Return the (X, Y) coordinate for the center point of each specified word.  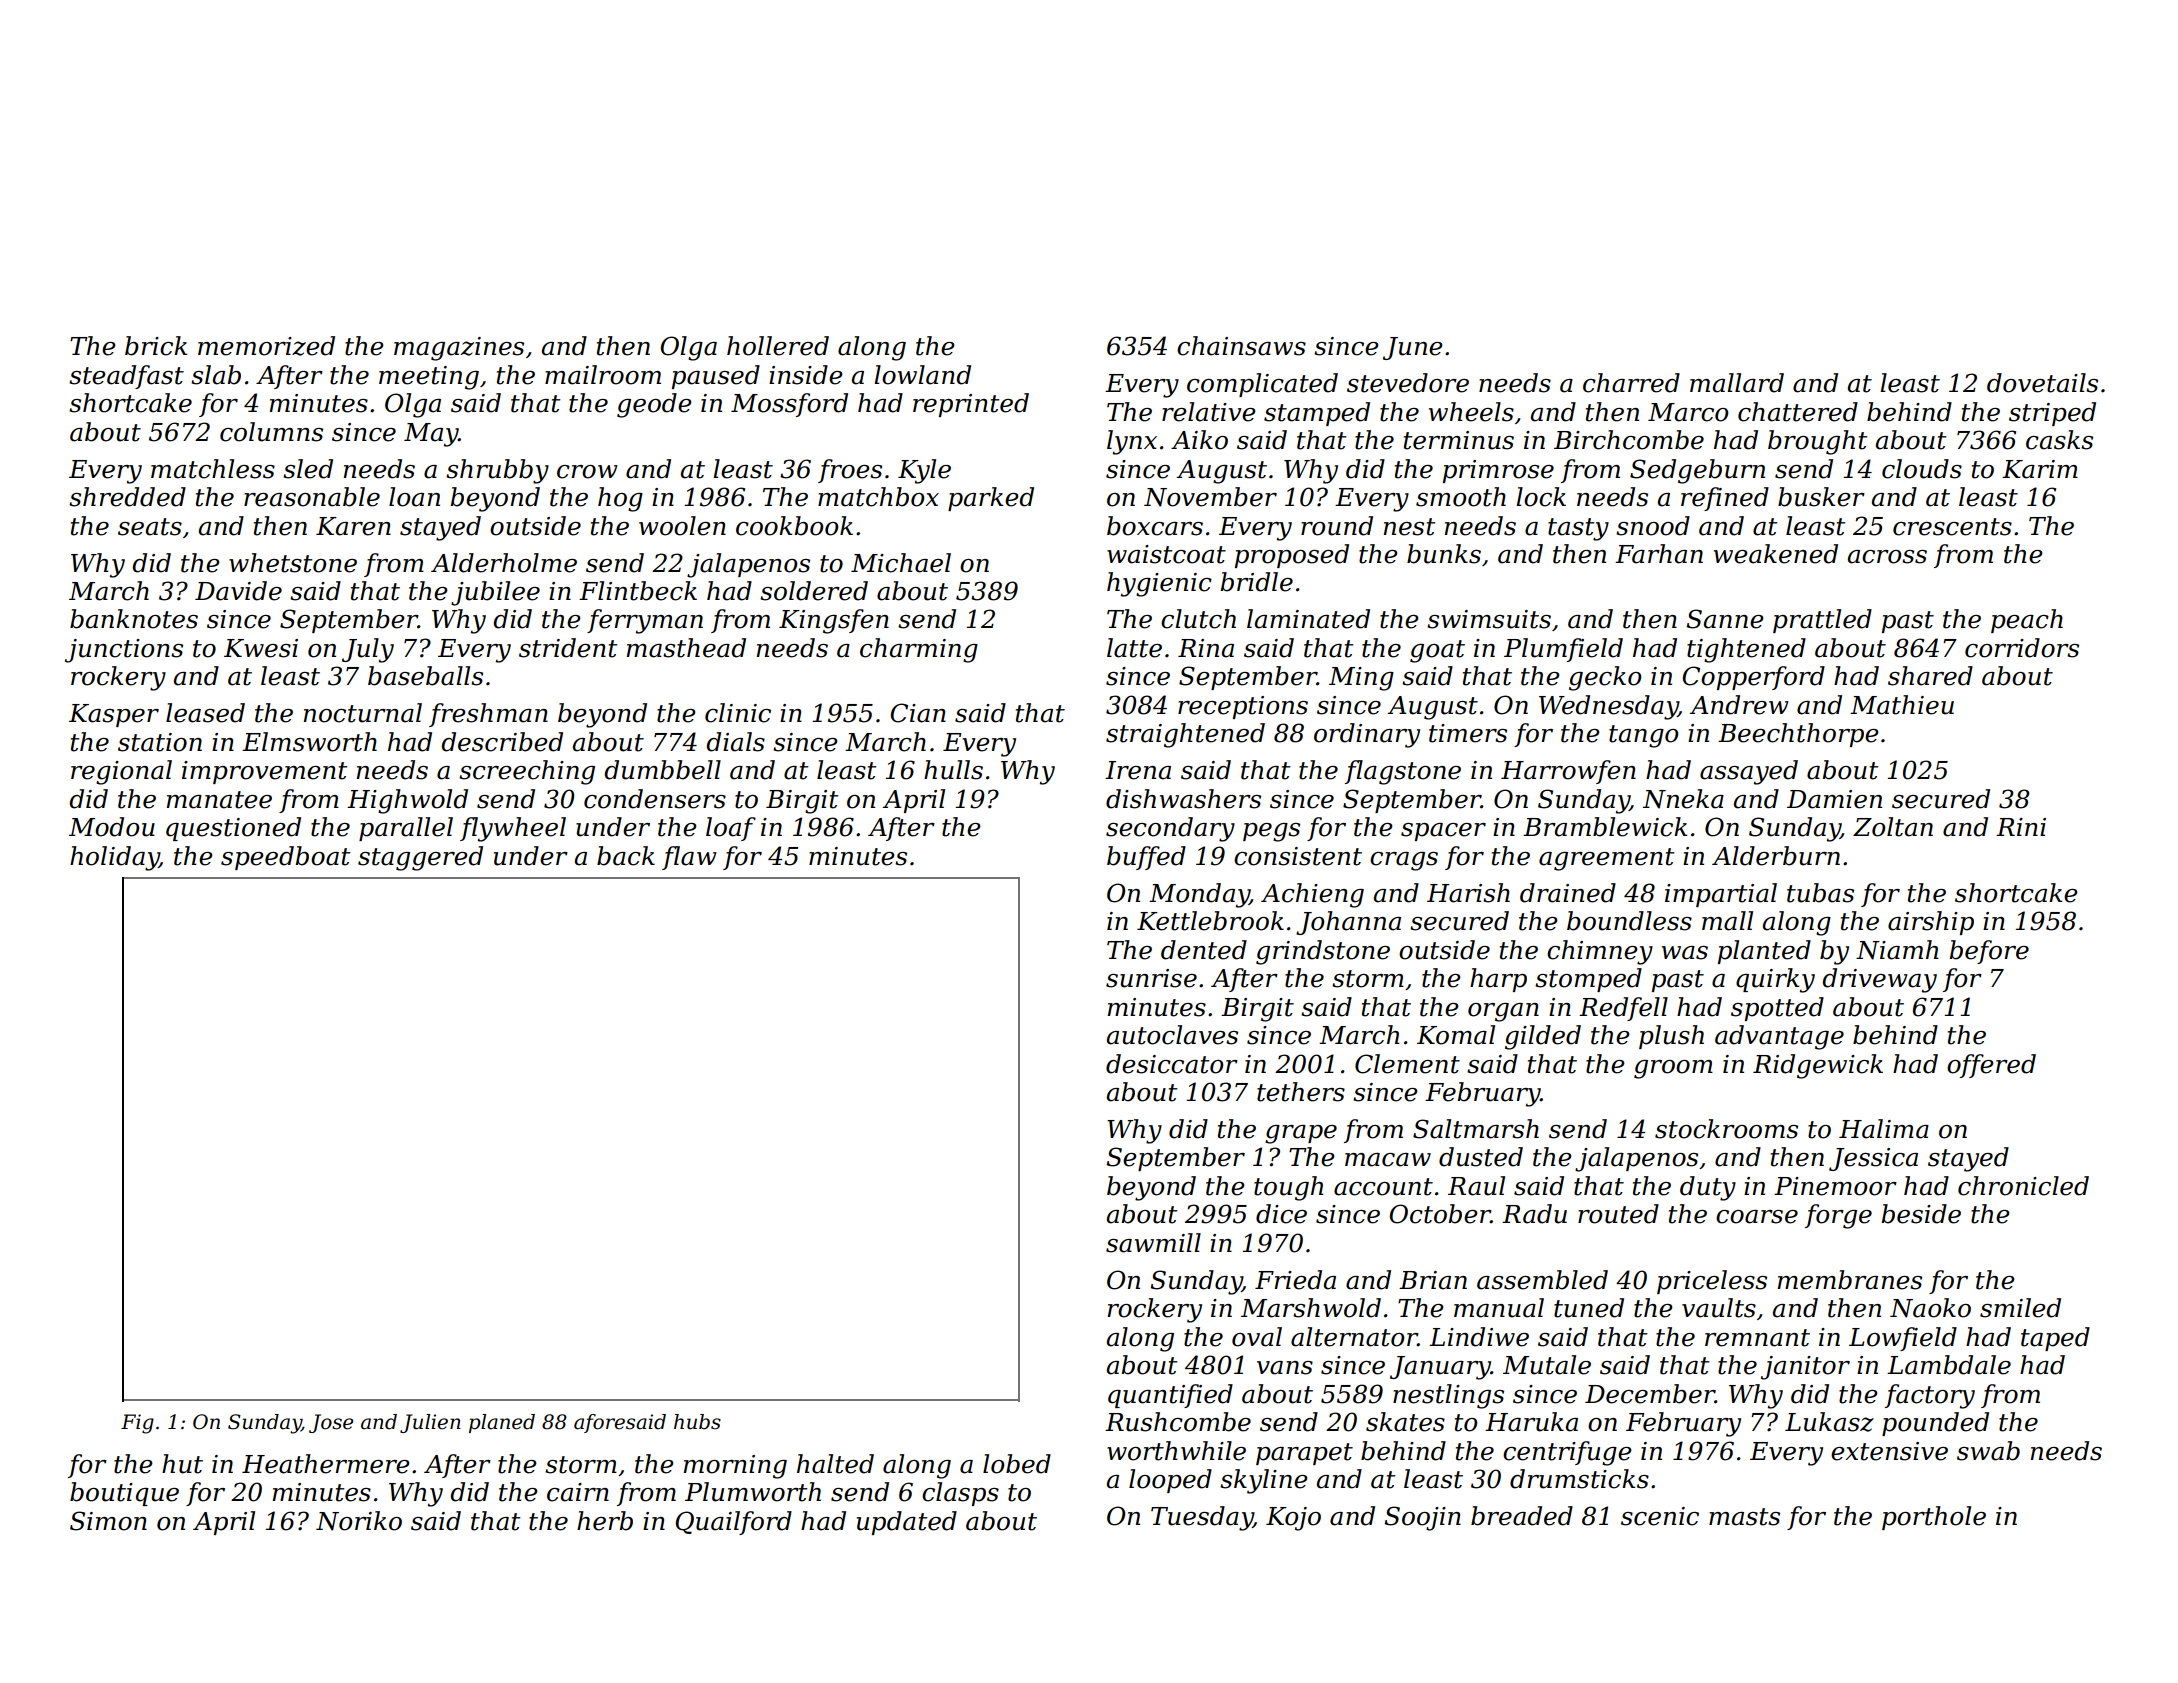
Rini (2021, 827)
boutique (124, 1494)
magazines (459, 349)
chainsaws (1241, 346)
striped (2052, 414)
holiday (114, 858)
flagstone (1403, 772)
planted (1764, 952)
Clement (1407, 1064)
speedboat (286, 858)
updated (907, 1523)
